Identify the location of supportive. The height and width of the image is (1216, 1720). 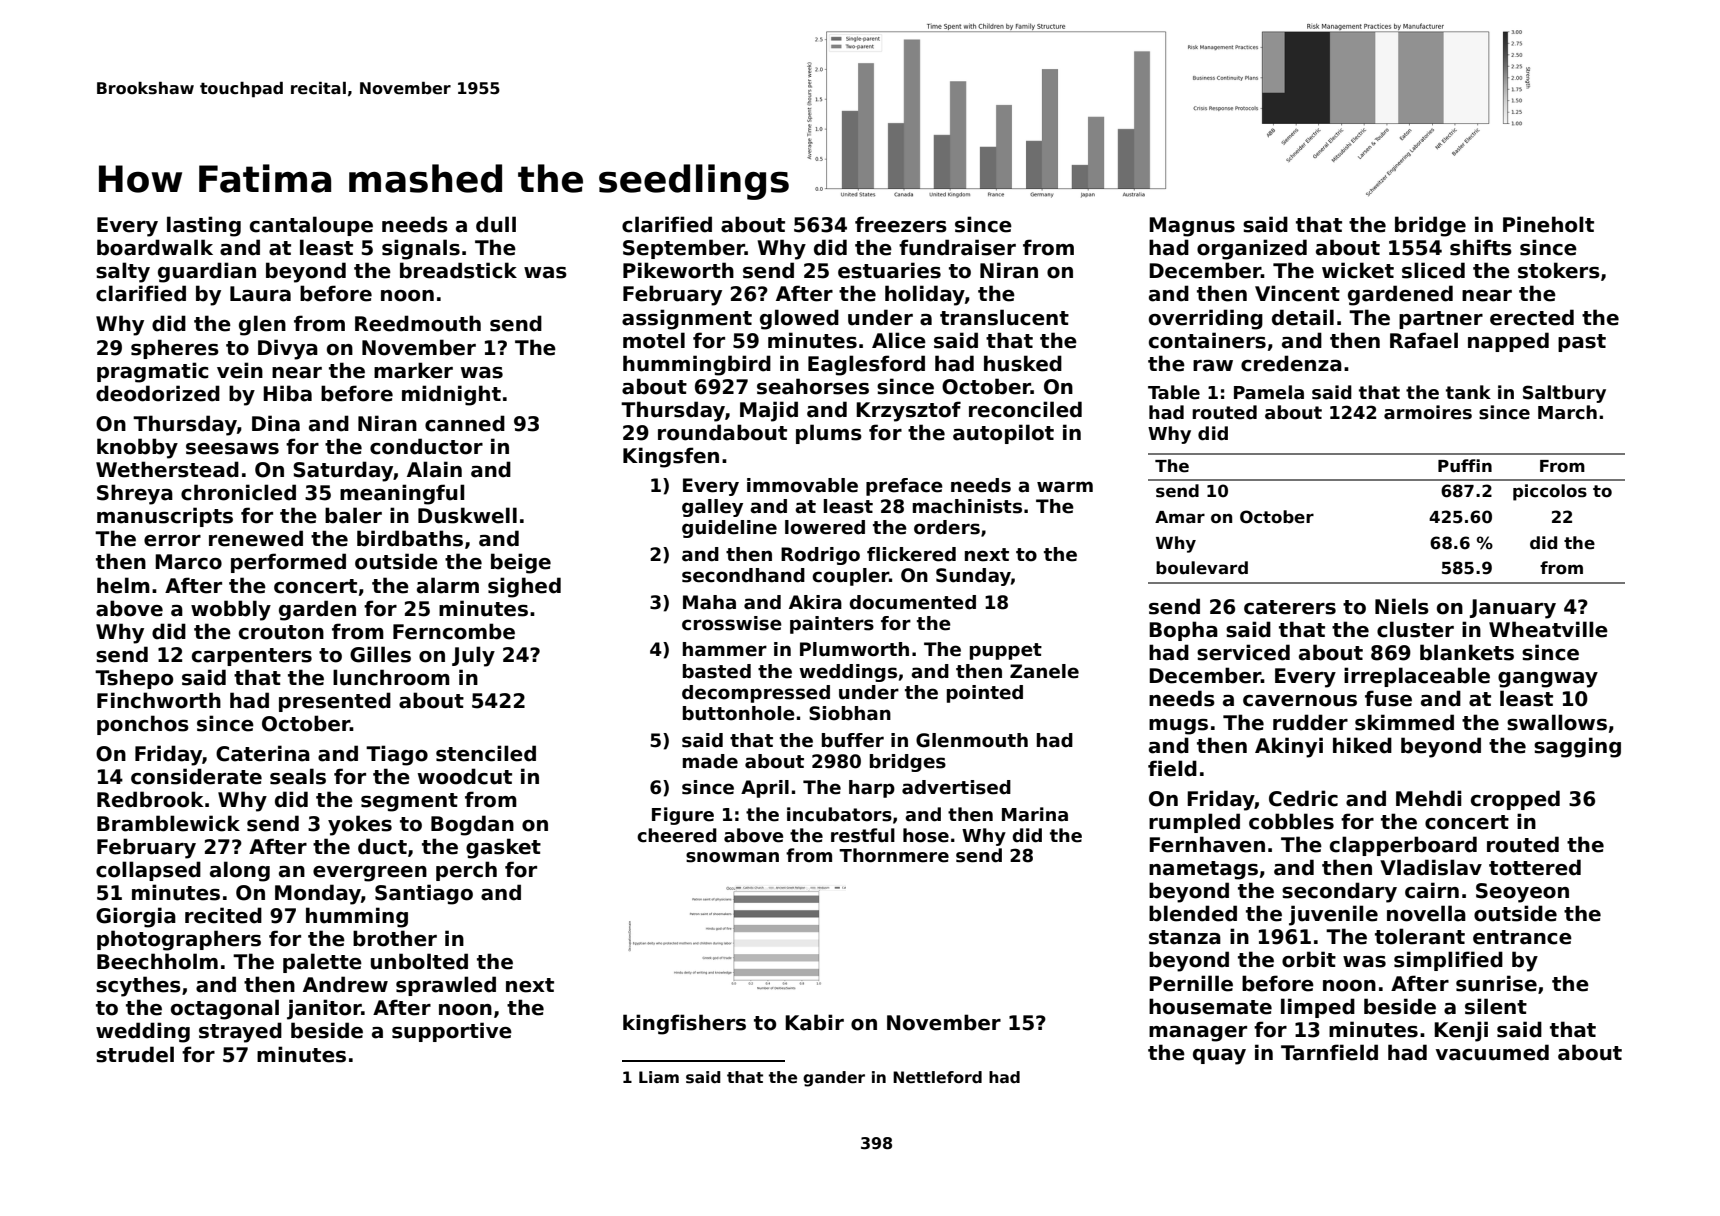
(452, 1032).
